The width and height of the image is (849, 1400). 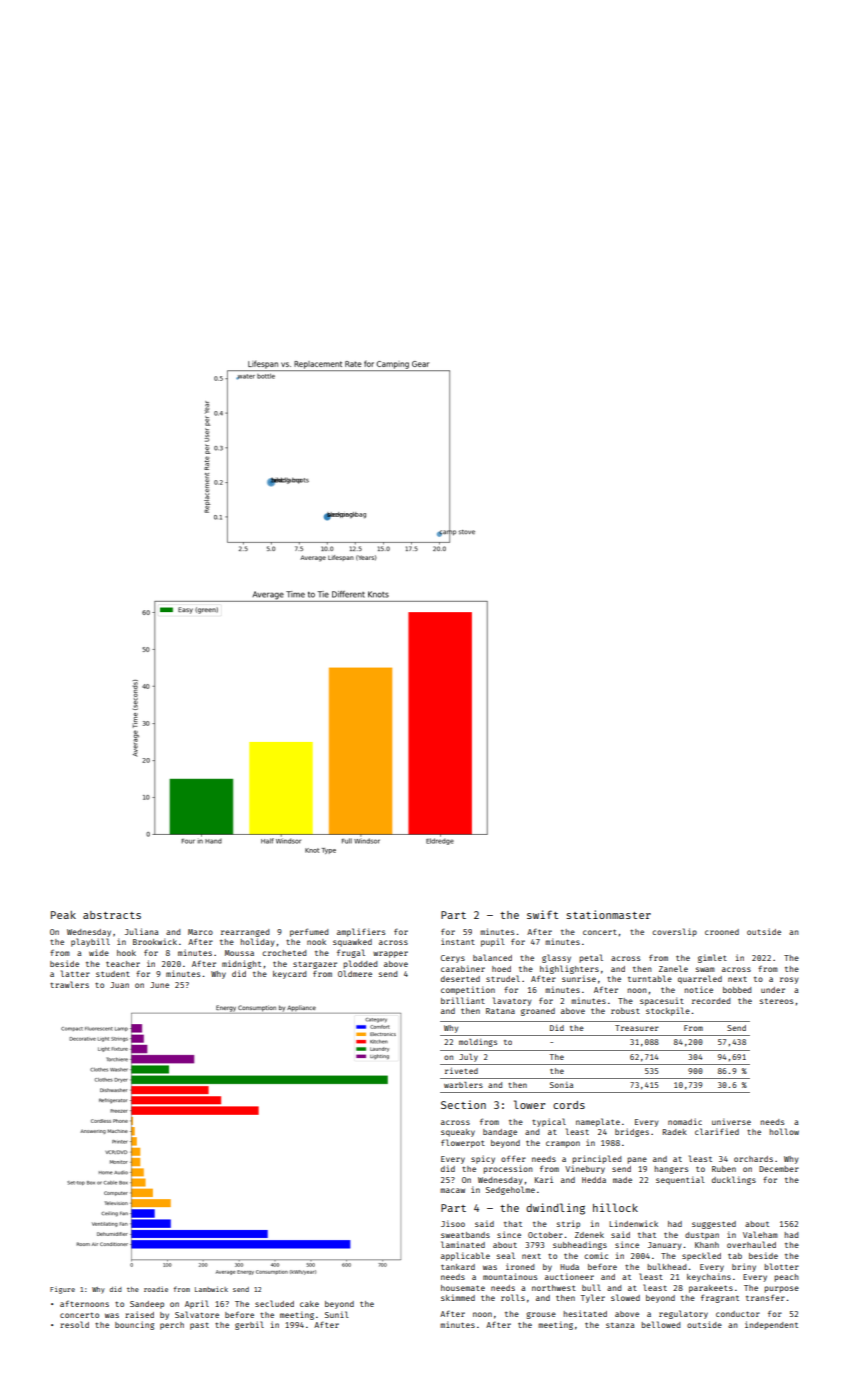 I want to click on gerbil, so click(x=249, y=1325).
